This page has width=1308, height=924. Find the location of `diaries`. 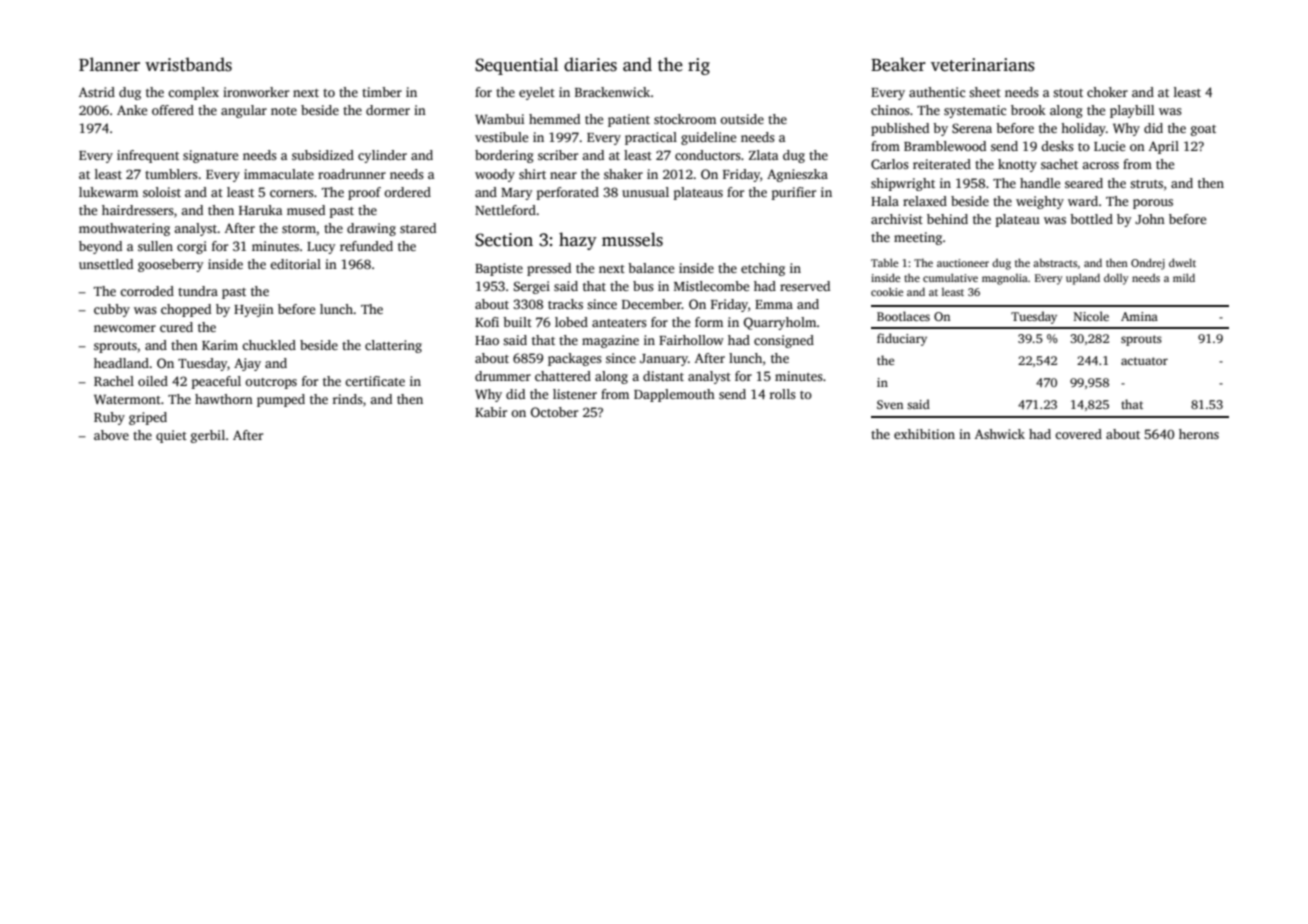

diaries is located at coordinates (590, 64).
